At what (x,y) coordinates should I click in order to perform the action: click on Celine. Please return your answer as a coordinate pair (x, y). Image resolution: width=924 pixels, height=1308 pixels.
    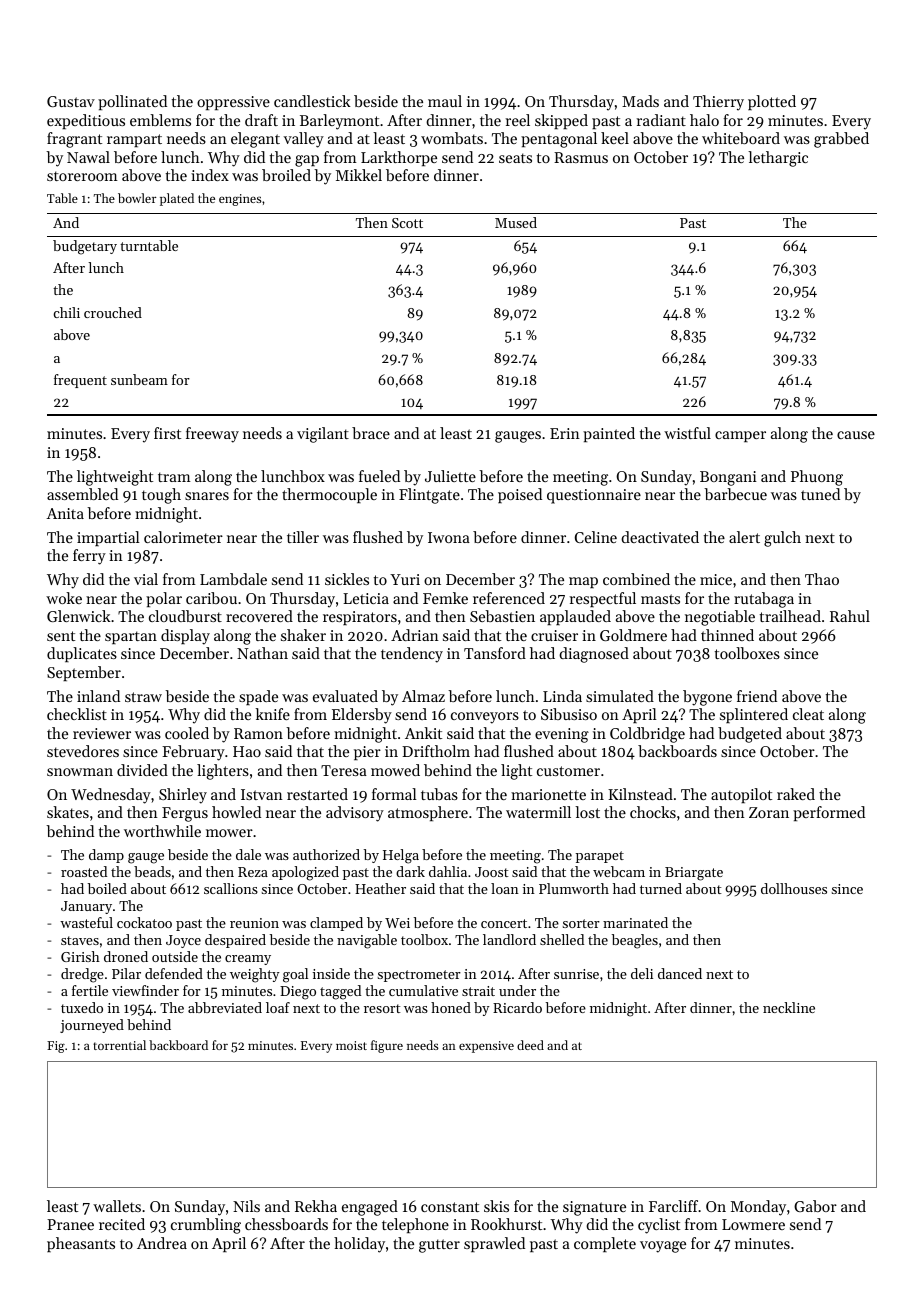
    Looking at the image, I should click on (596, 537).
